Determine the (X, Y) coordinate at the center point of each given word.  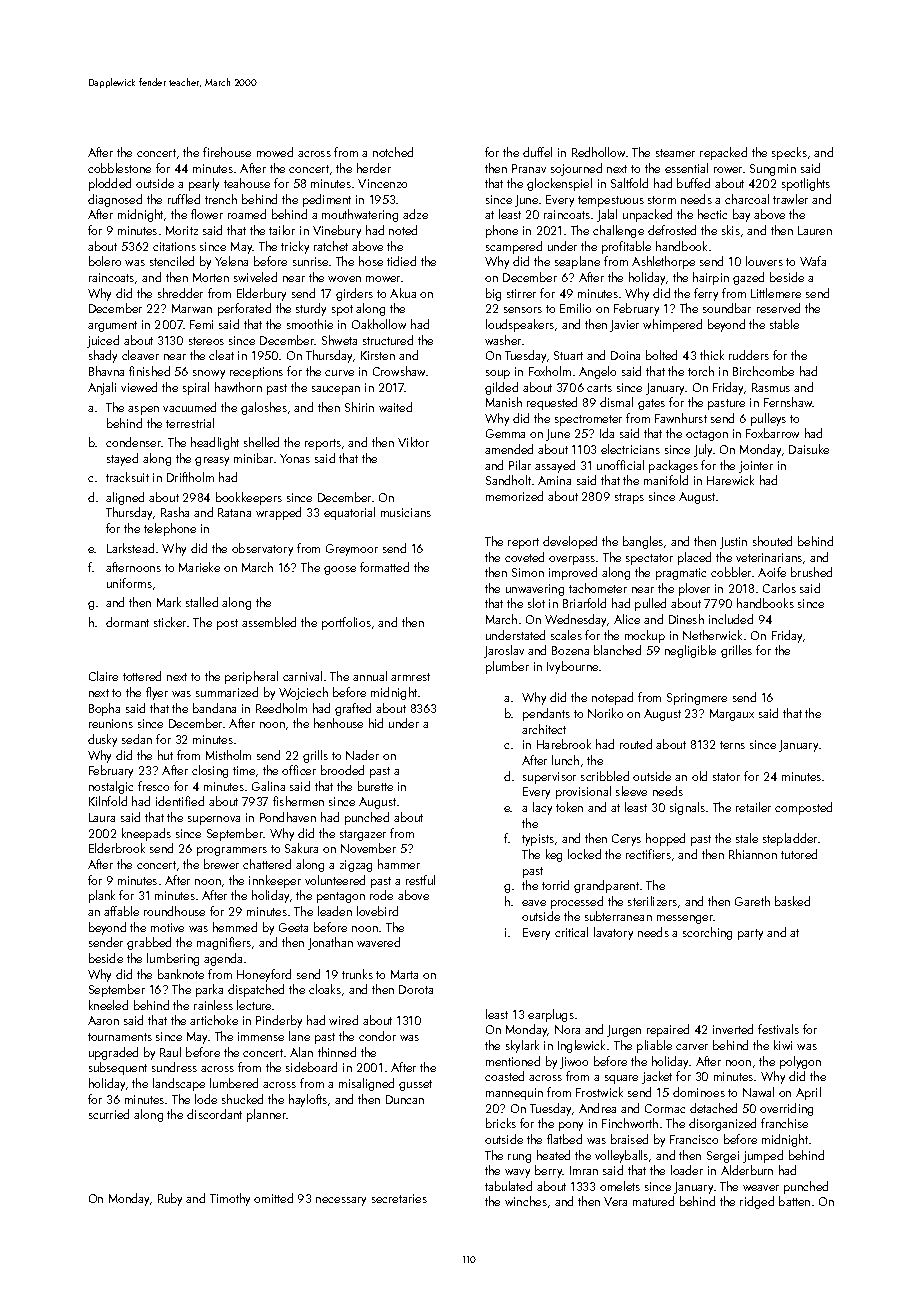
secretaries (399, 1198)
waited (395, 407)
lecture (254, 1005)
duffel (537, 152)
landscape (179, 1084)
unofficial (620, 465)
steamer (675, 153)
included (731, 619)
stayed (122, 459)
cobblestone (119, 168)
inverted (733, 1029)
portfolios (346, 623)
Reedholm (281, 708)
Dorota (416, 989)
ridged (757, 1202)
